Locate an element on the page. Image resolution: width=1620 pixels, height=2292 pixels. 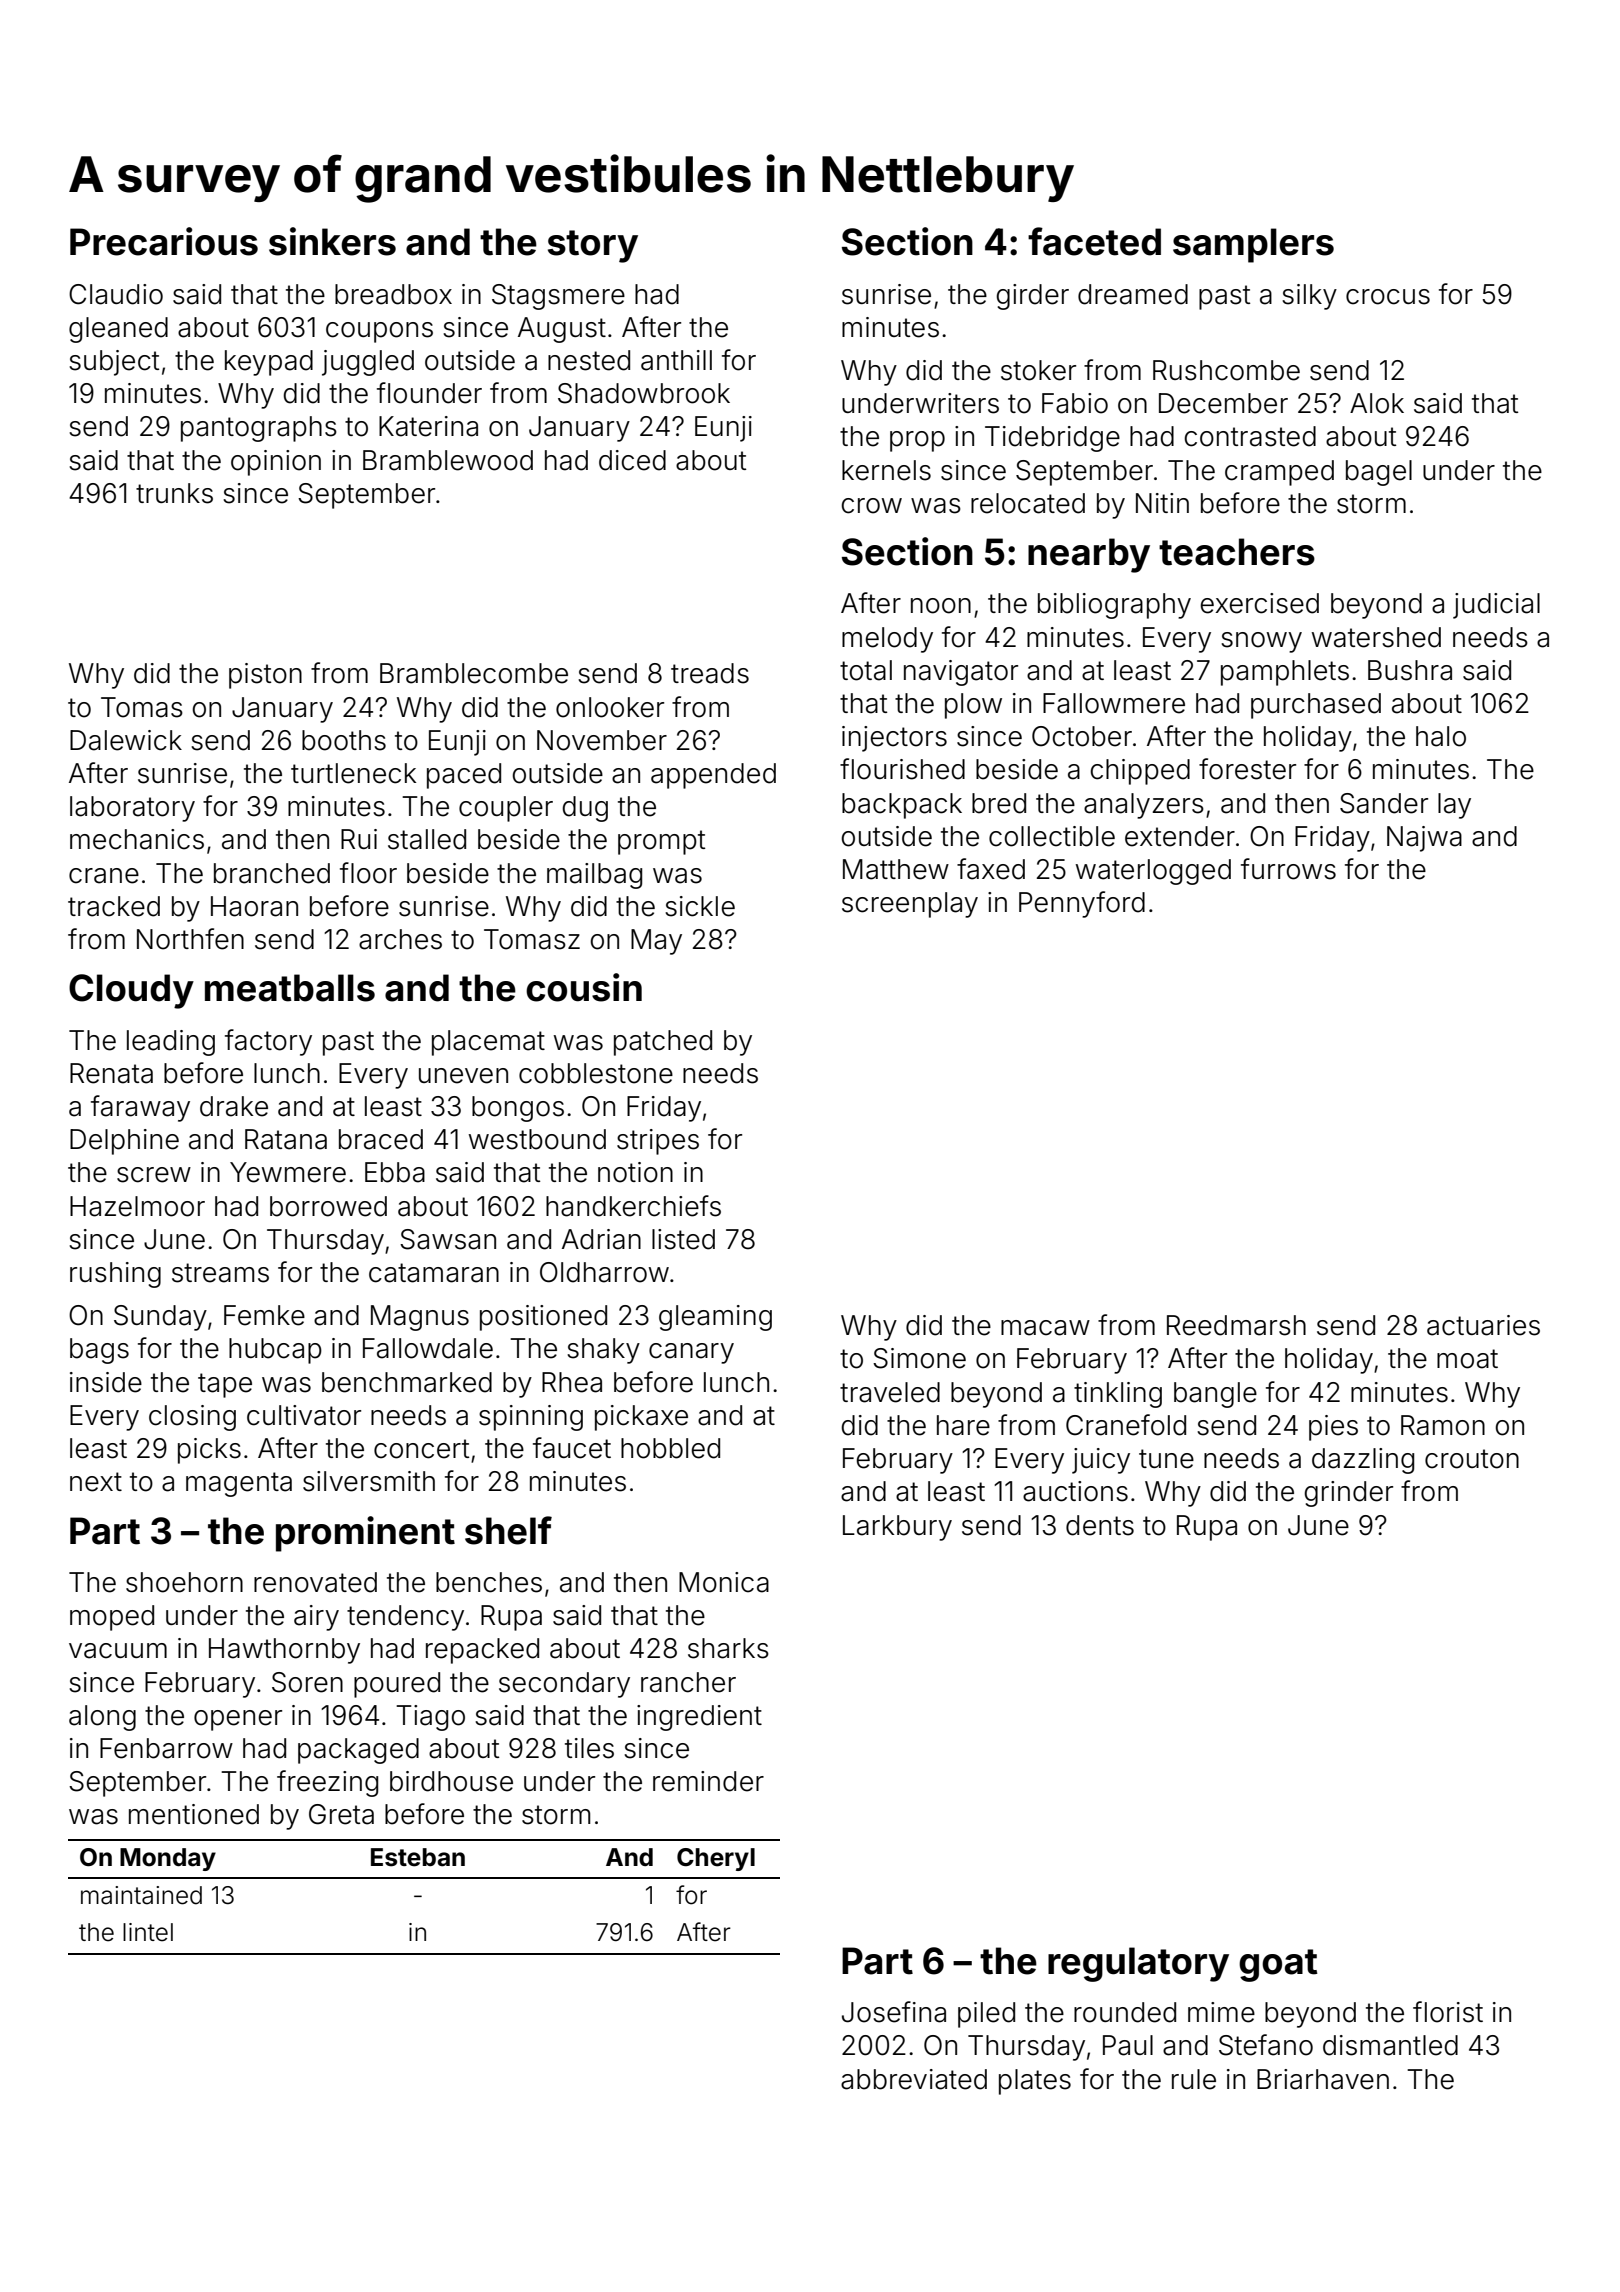
sinkers is located at coordinates (332, 241).
